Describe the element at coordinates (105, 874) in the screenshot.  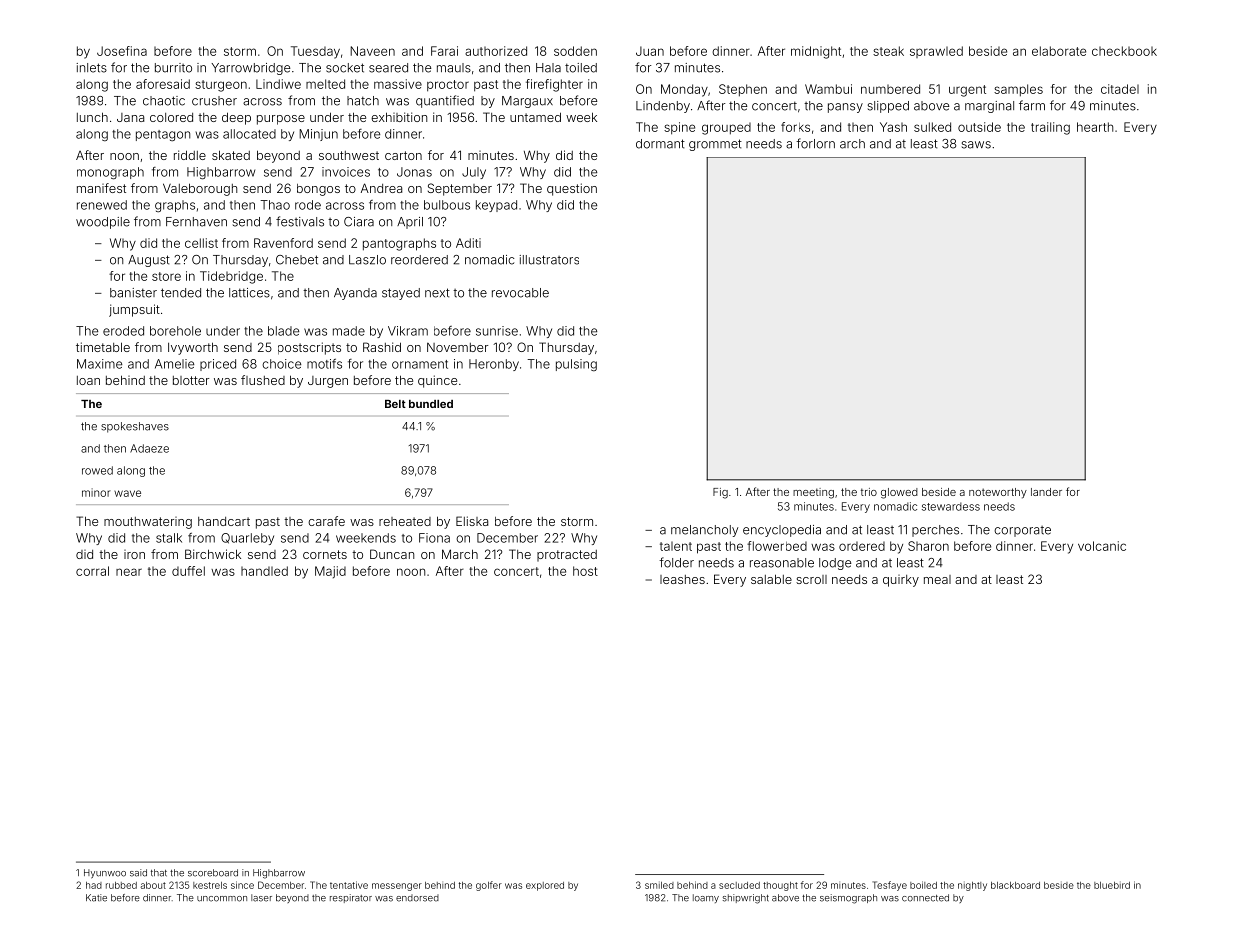
I see `Hyunwoo` at that location.
